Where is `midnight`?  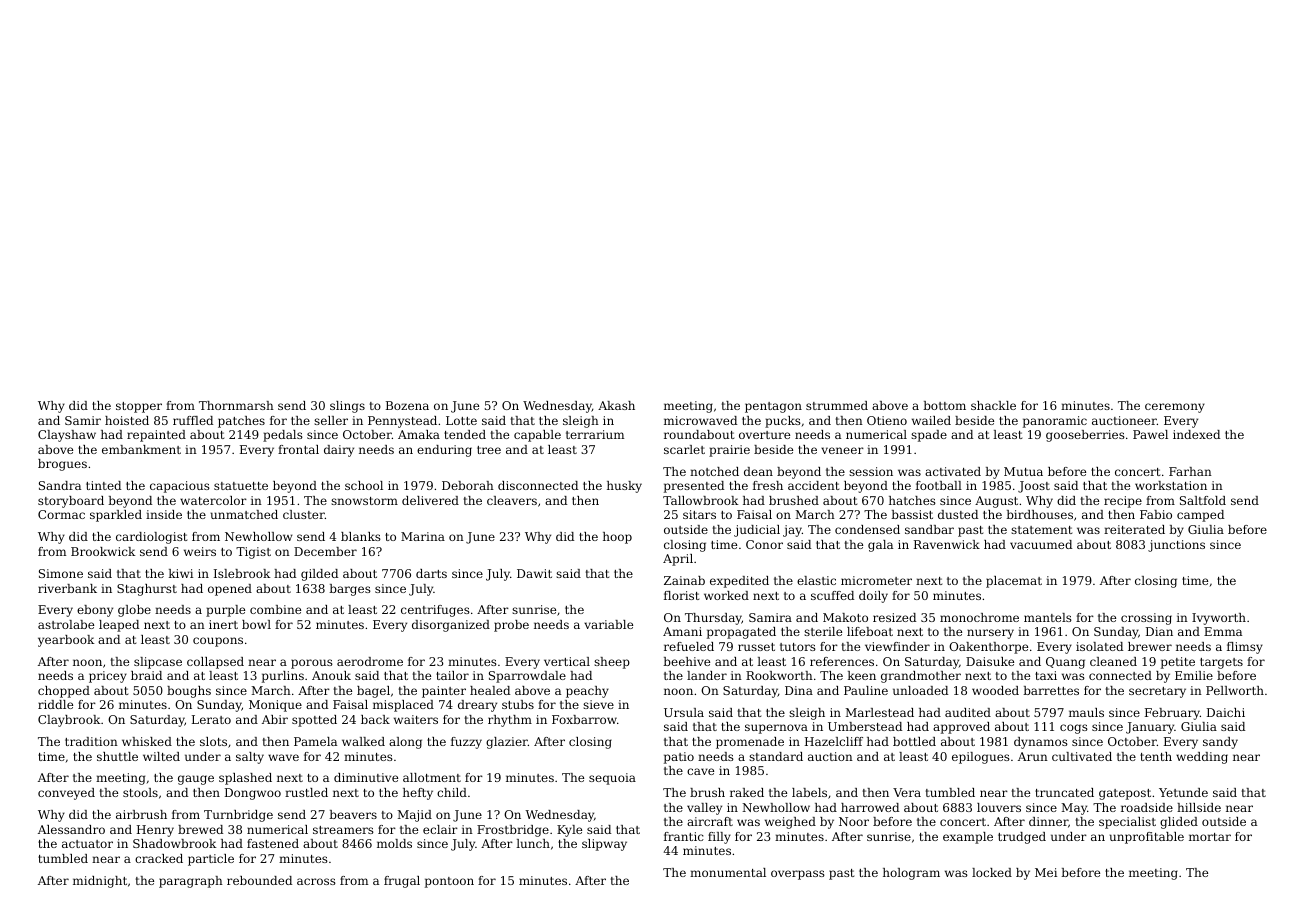
midnight is located at coordinates (100, 882).
